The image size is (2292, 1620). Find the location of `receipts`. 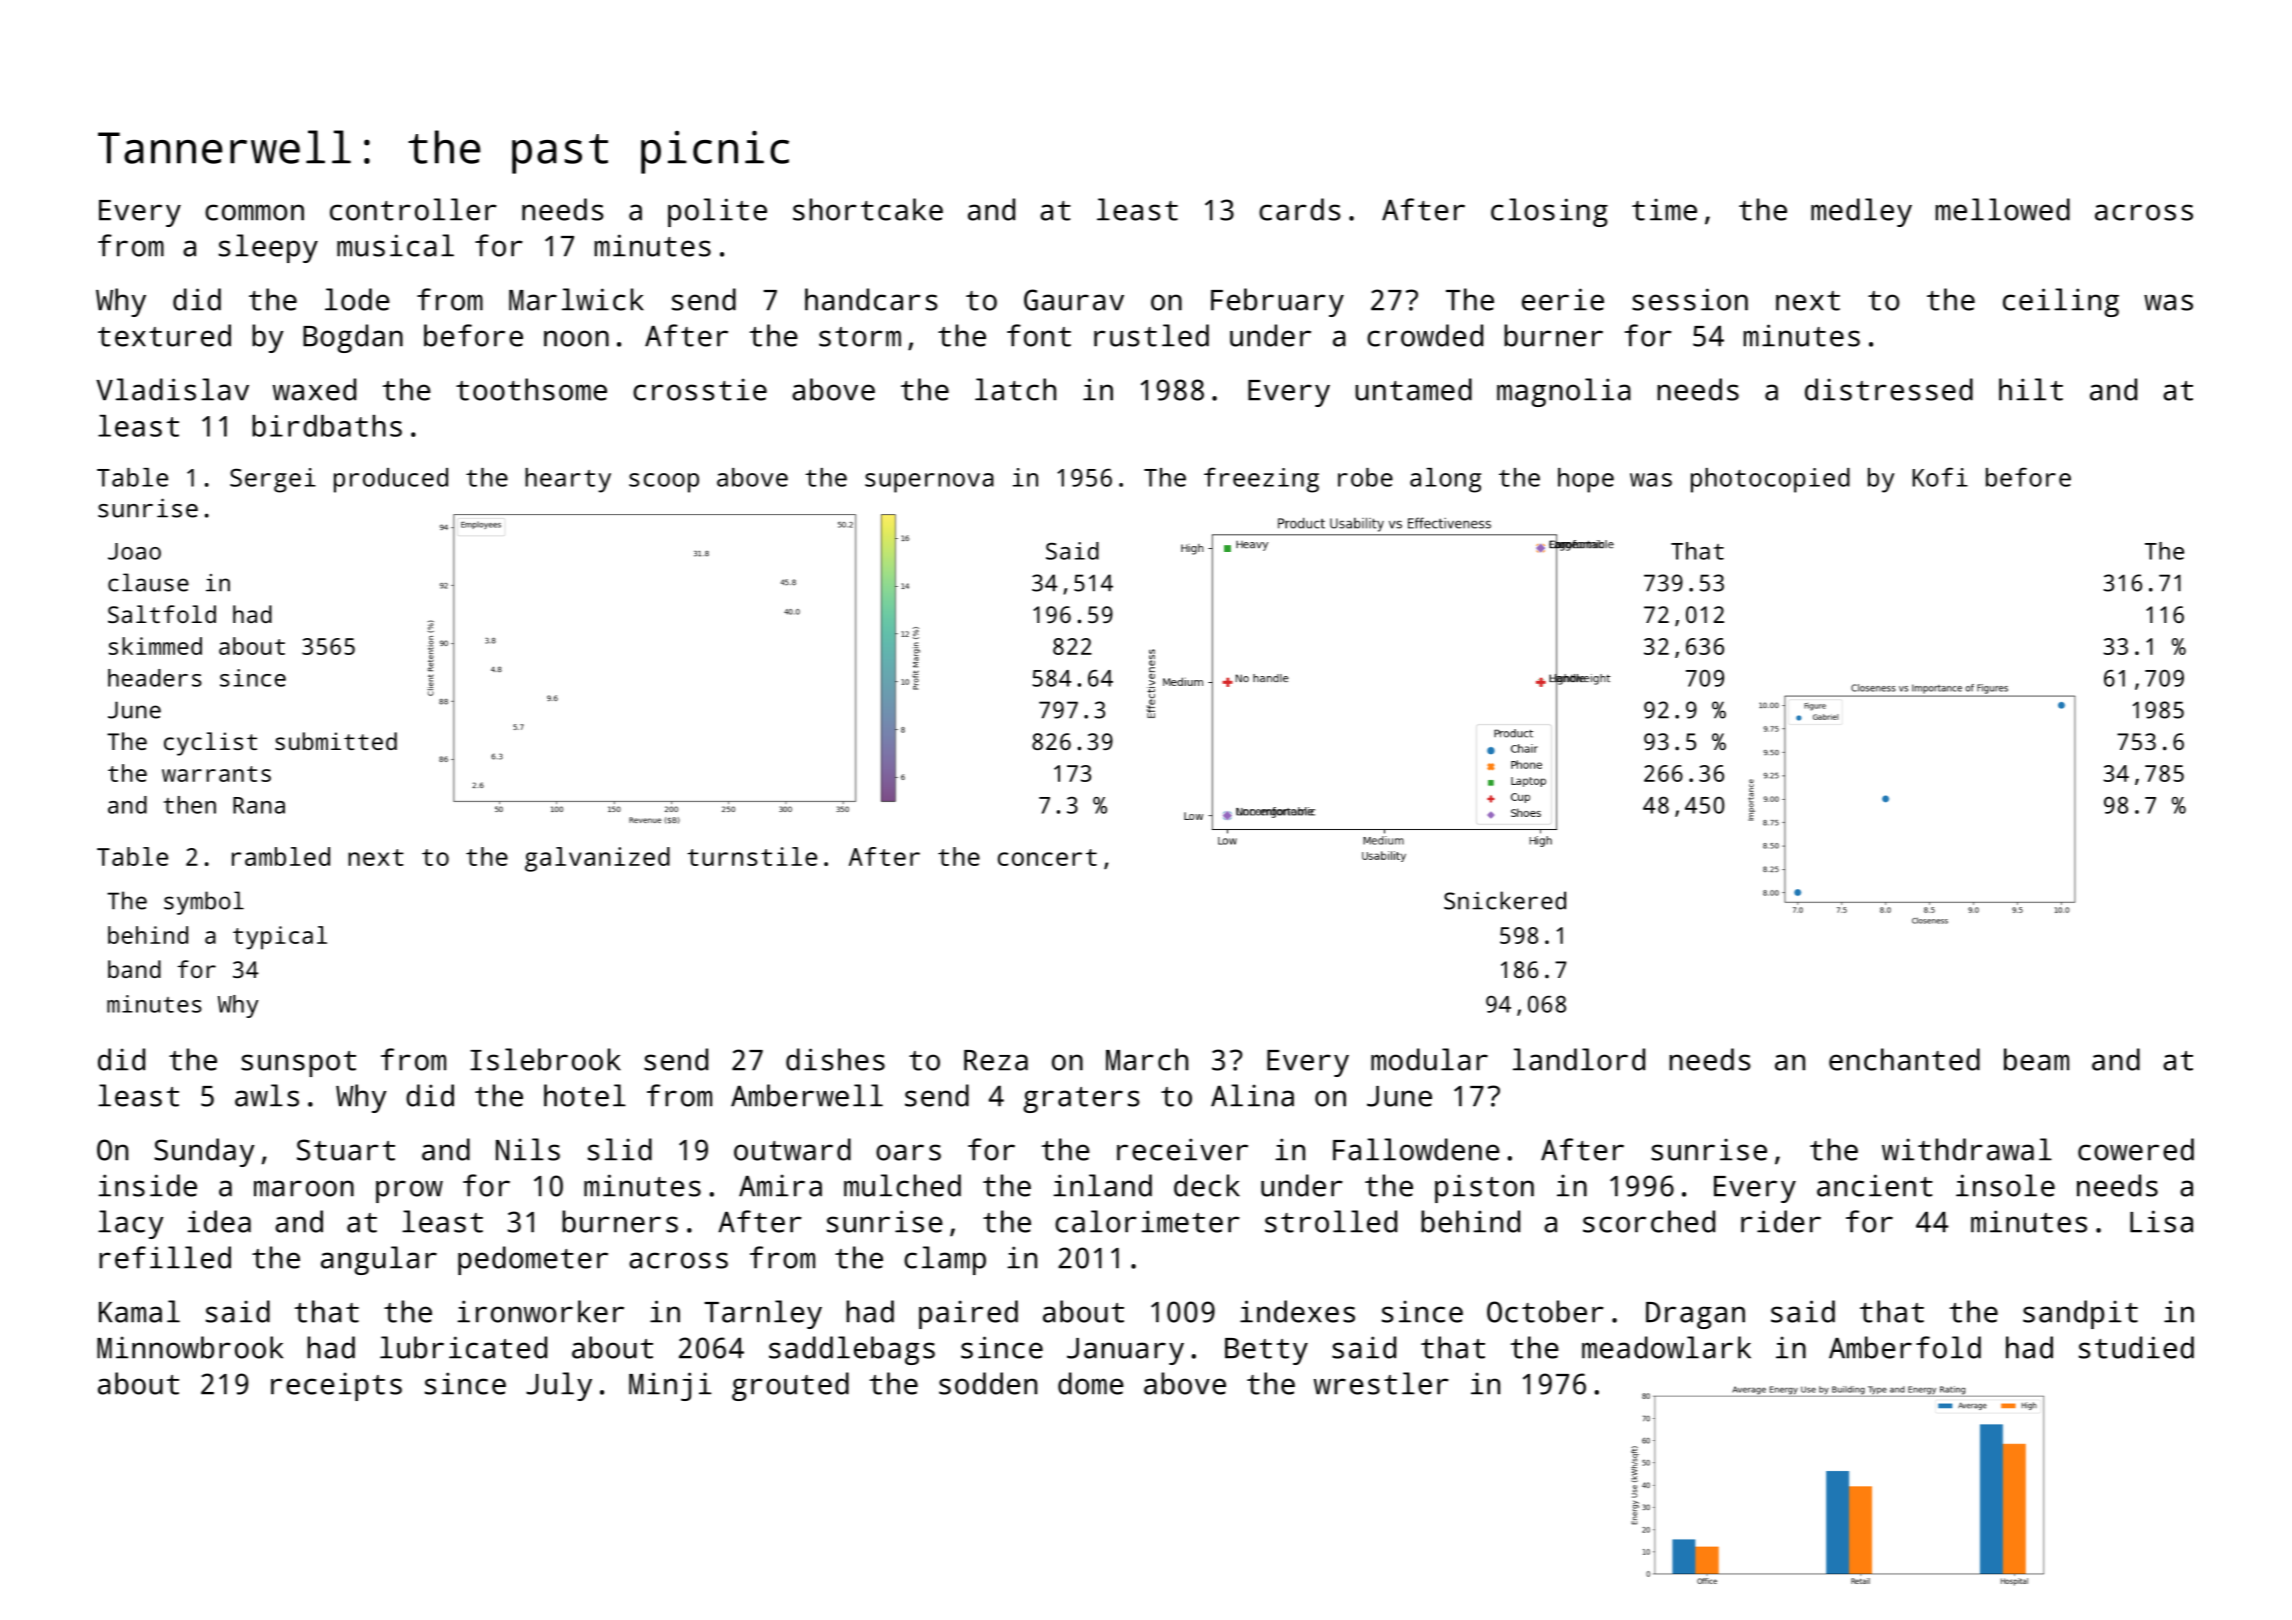

receipts is located at coordinates (336, 1386).
